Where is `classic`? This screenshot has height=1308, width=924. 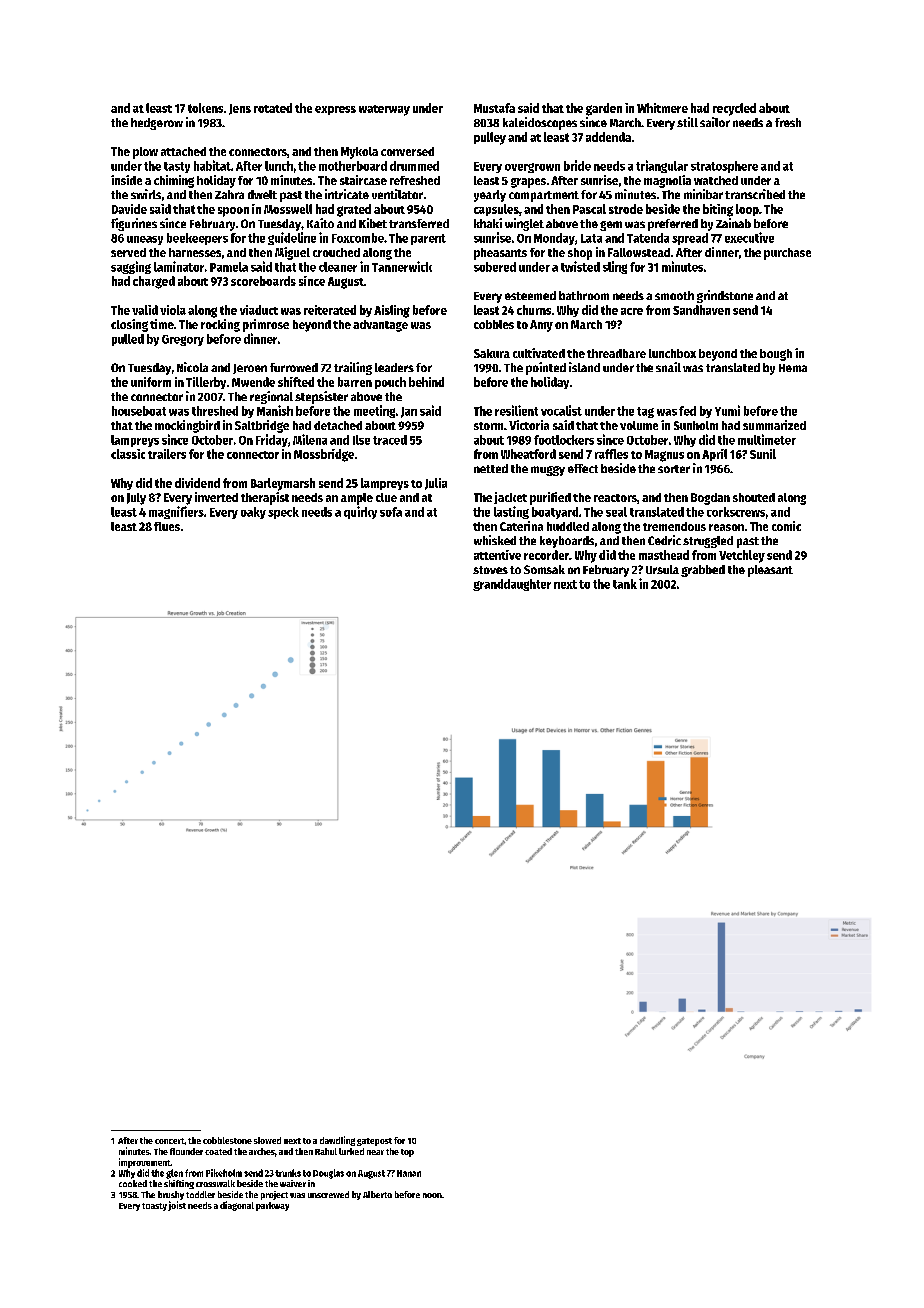 classic is located at coordinates (128, 454).
